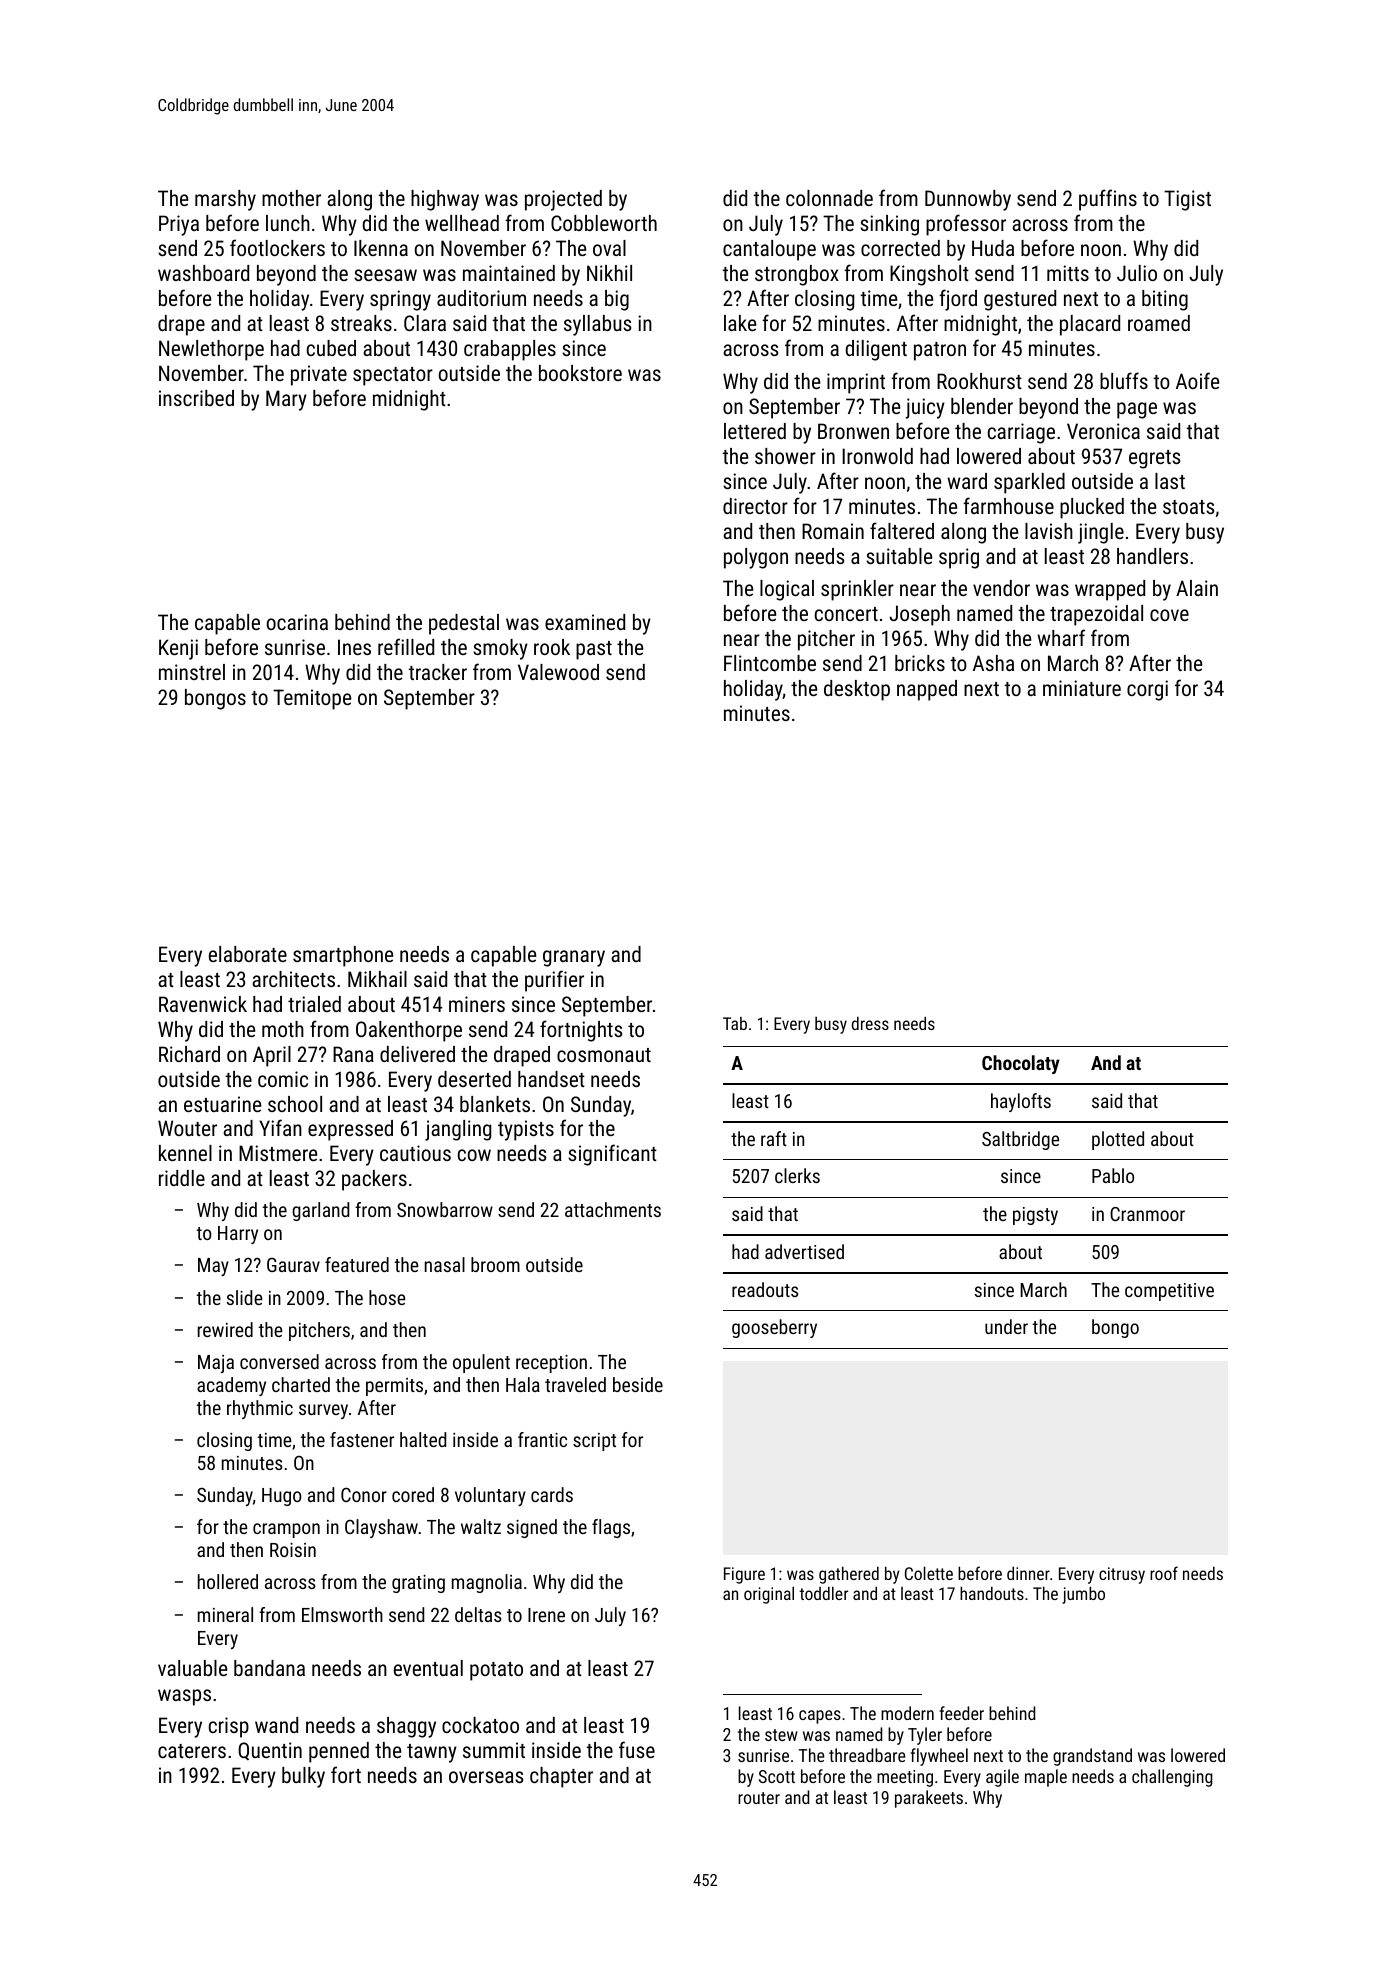 The width and height of the image is (1386, 1969). Describe the element at coordinates (612, 1155) in the image. I see `significant` at that location.
